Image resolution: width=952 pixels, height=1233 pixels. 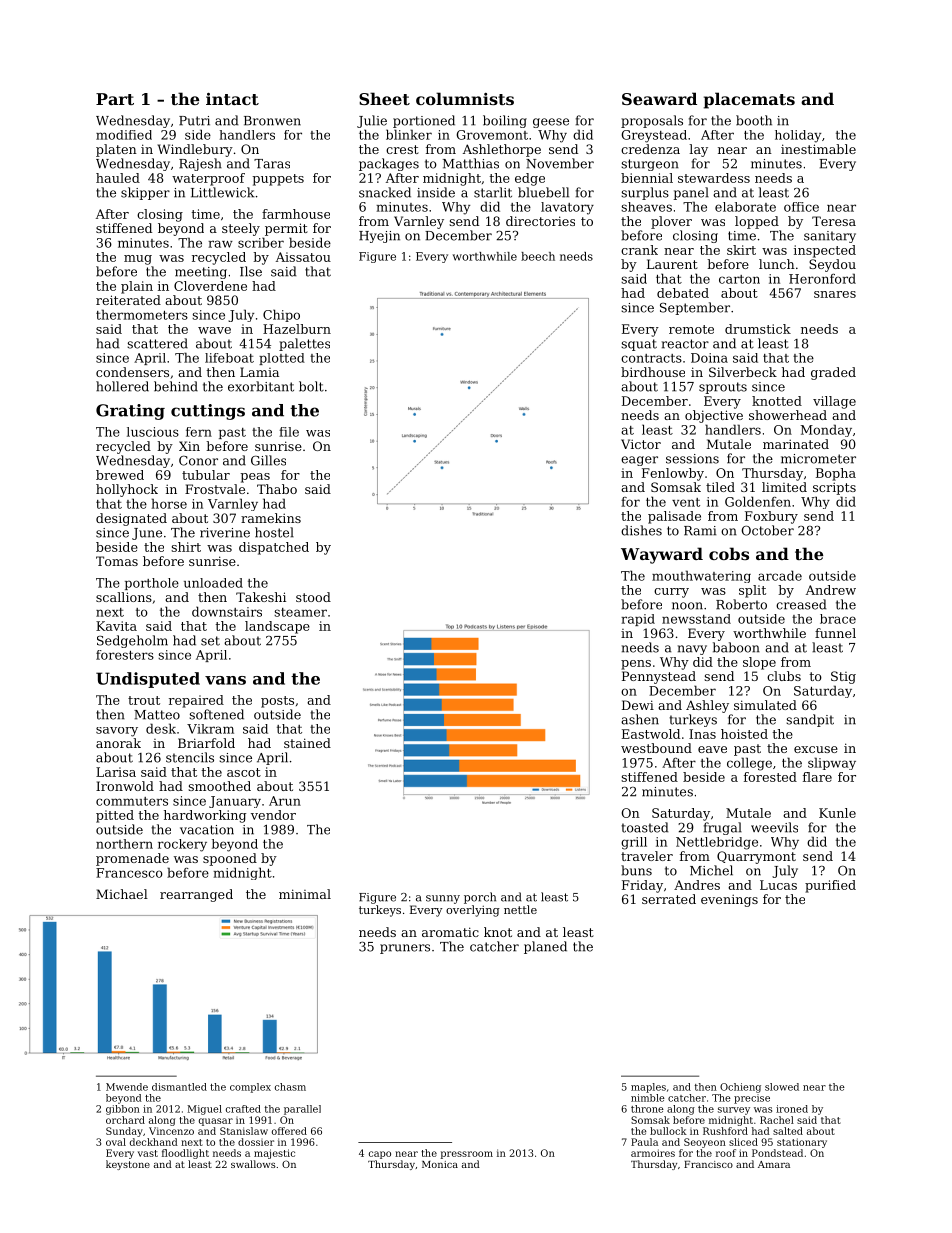 What do you see at coordinates (128, 1165) in the screenshot?
I see `keystone` at bounding box center [128, 1165].
